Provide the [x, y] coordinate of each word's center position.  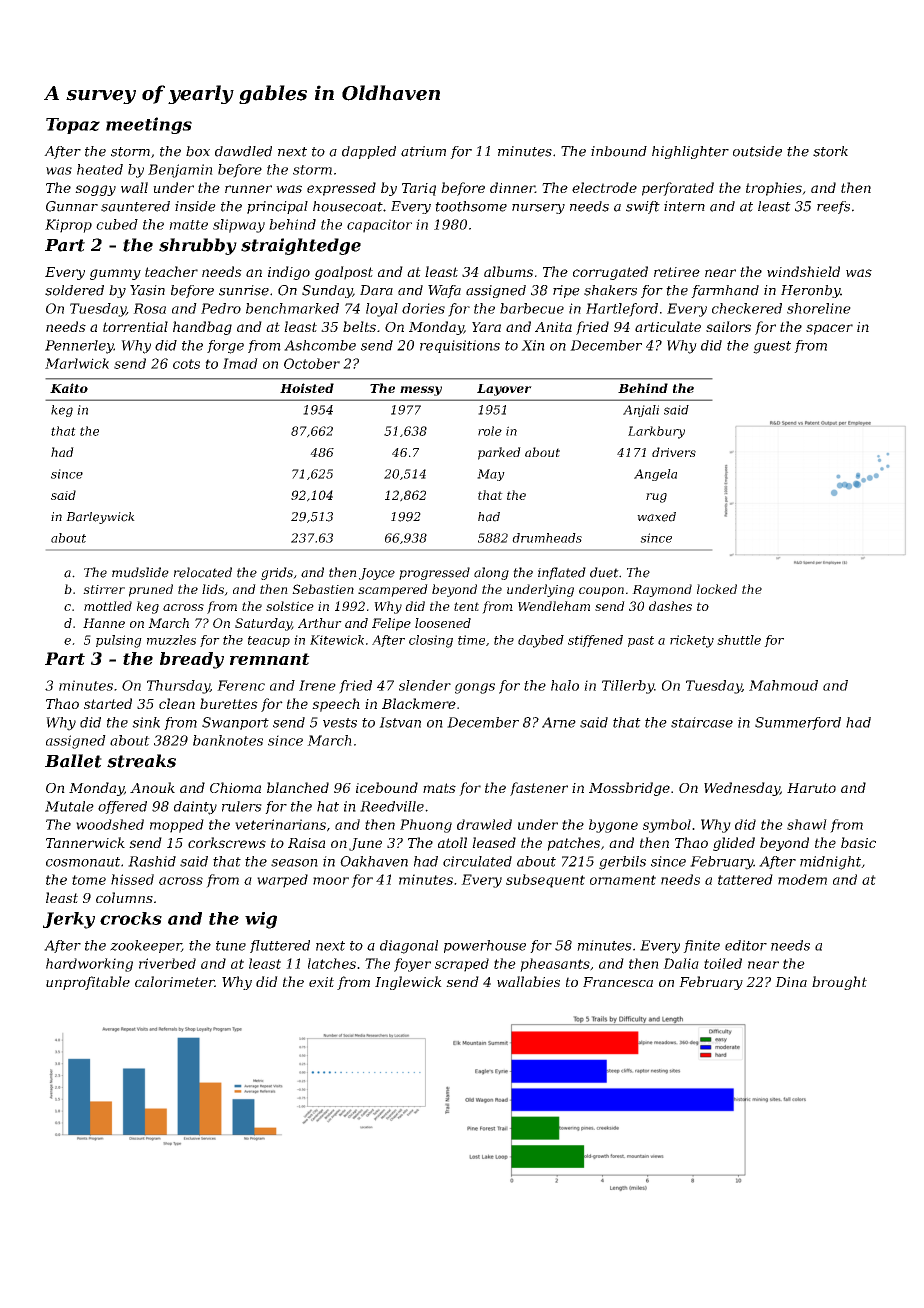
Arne [559, 722]
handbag [202, 328]
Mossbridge [629, 789]
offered [122, 807]
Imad [240, 363]
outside [757, 151]
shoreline [819, 308]
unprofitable [88, 983]
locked [717, 589]
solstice [290, 606]
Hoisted [307, 388]
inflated [562, 573]
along [491, 573]
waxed [656, 517]
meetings [149, 125]
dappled [369, 152]
